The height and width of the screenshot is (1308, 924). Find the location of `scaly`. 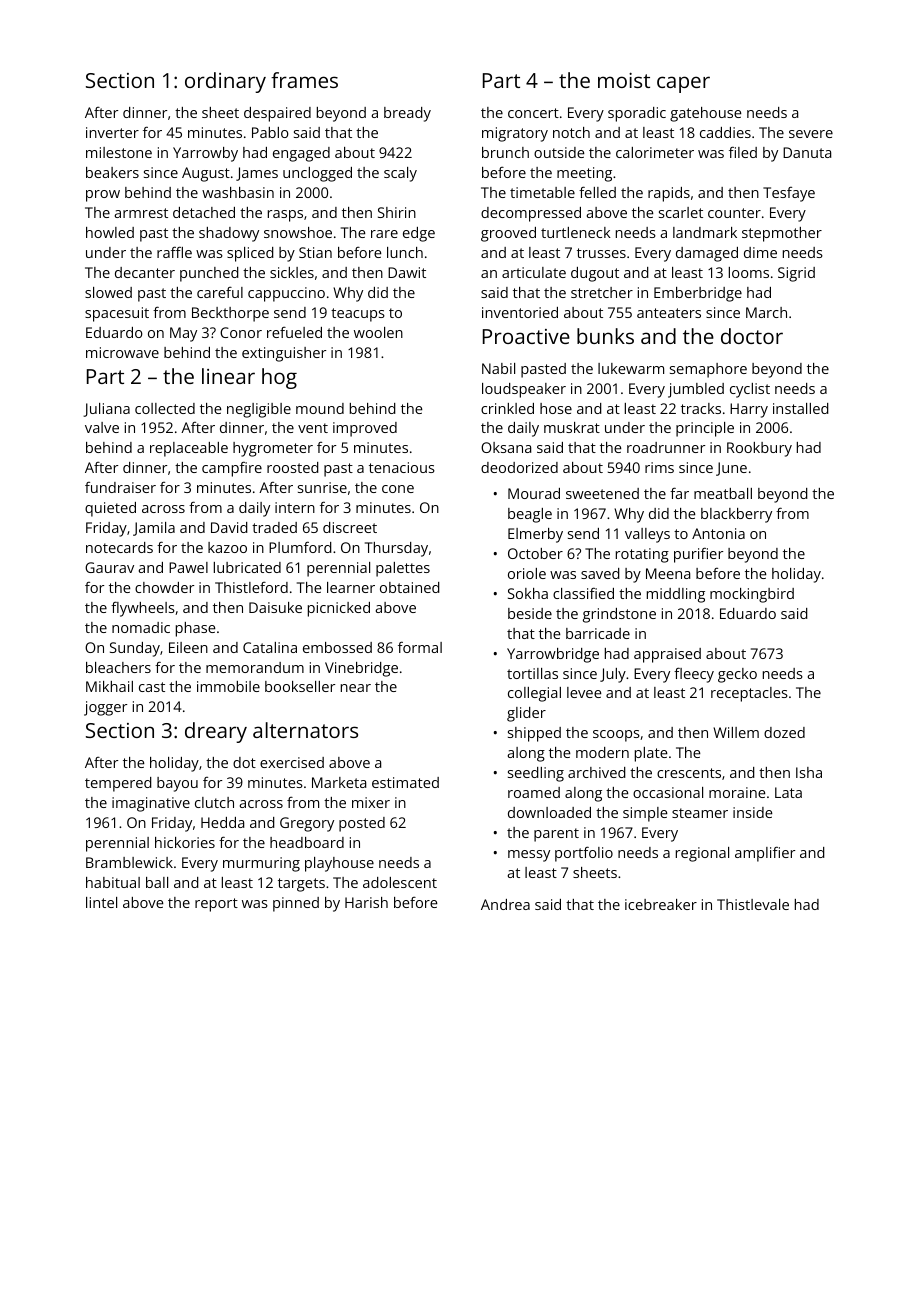

scaly is located at coordinates (400, 174).
